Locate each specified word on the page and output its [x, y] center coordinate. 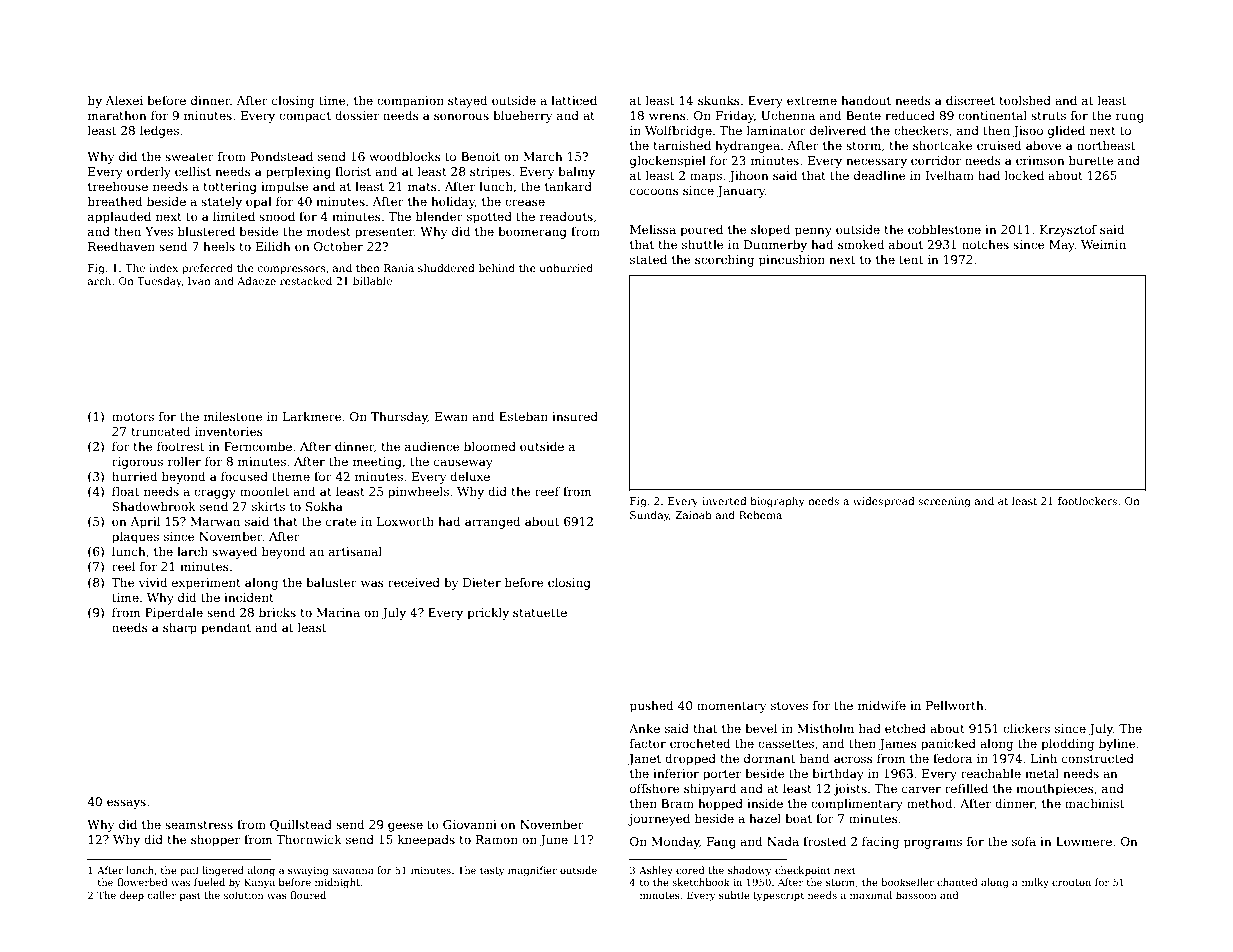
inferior [676, 773]
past [190, 896]
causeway [463, 464]
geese [405, 827]
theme [291, 476]
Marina [338, 612]
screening [944, 502]
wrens [667, 116]
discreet [970, 100]
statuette [540, 613]
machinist [1094, 803]
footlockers [1087, 501]
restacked [306, 281]
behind [497, 268]
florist [353, 171]
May [1062, 246]
